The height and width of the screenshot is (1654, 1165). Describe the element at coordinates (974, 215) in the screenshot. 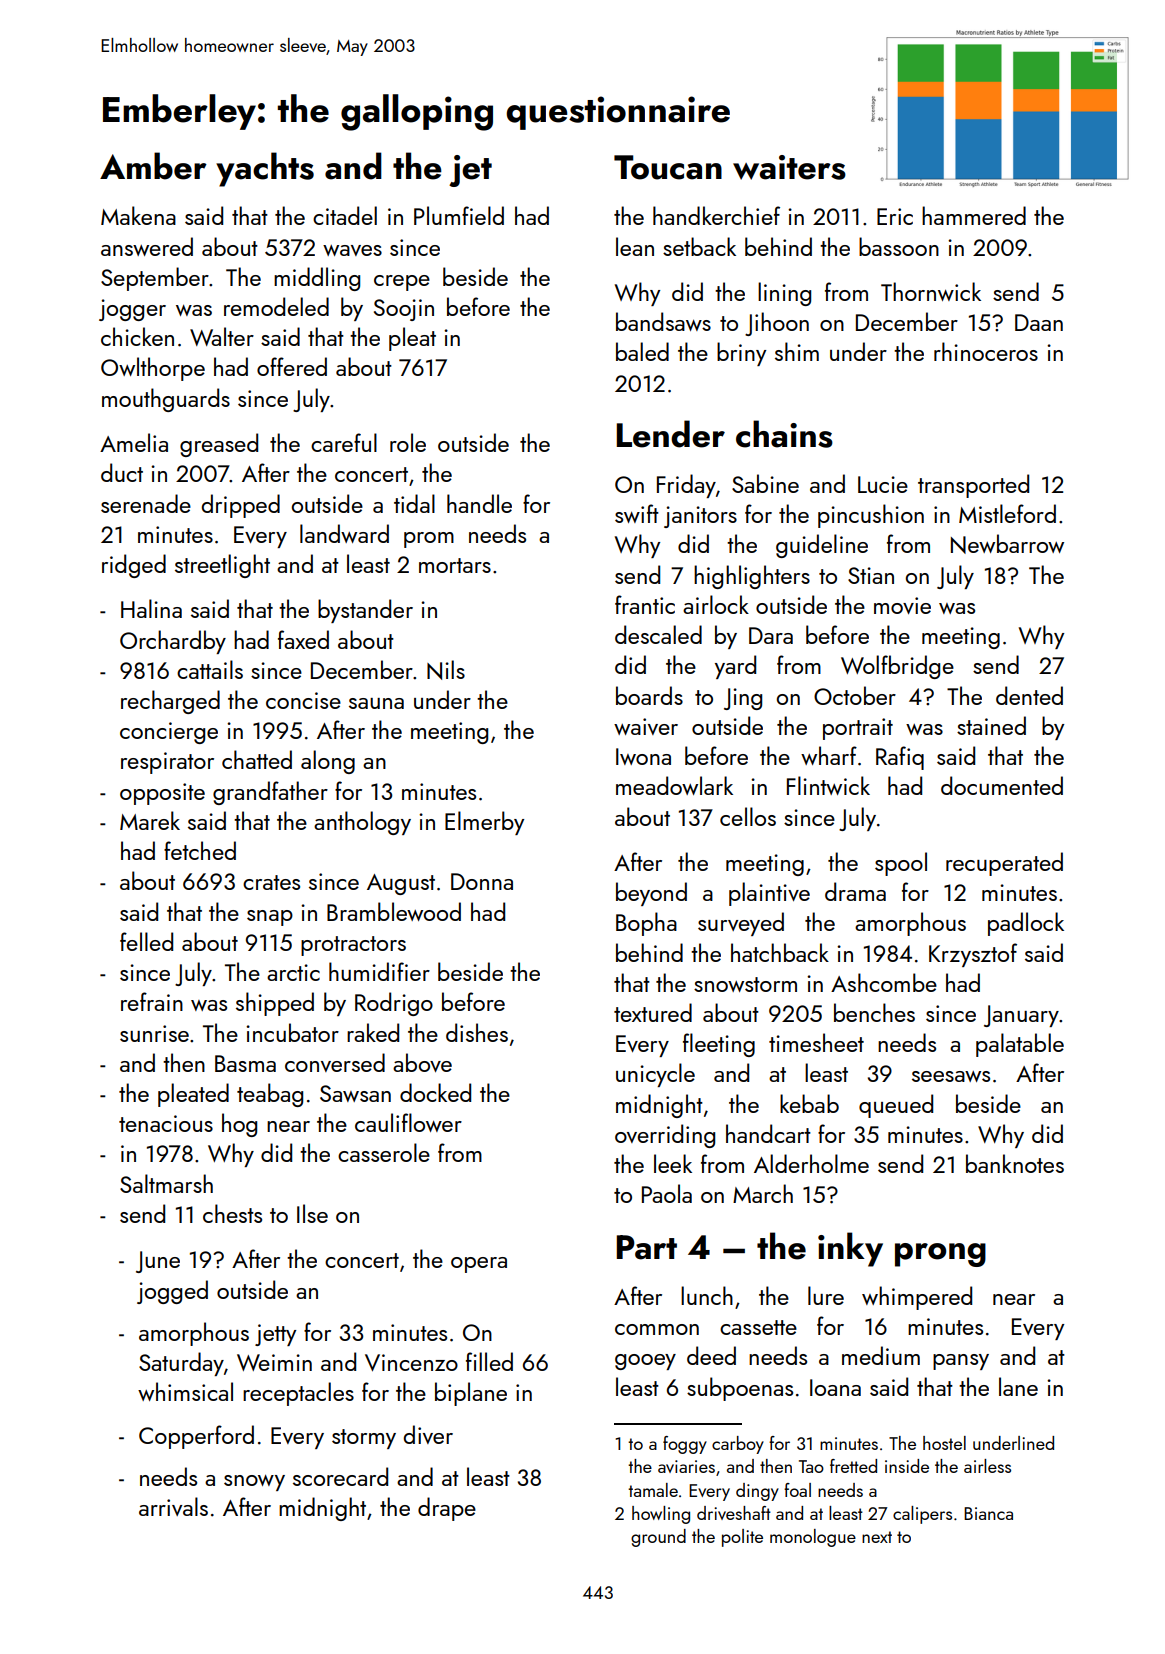

I see `hammered` at that location.
